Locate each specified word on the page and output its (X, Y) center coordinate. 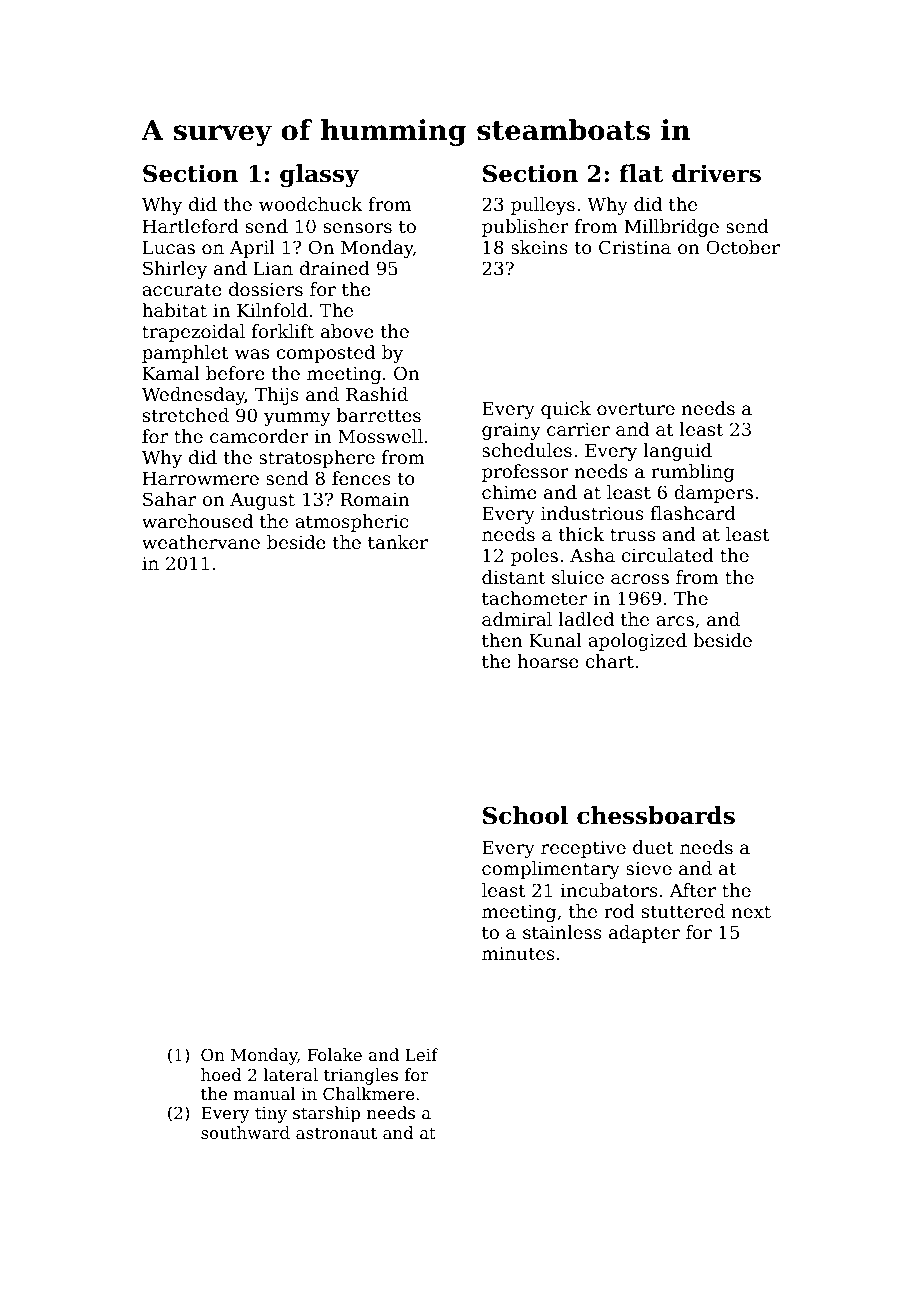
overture (636, 408)
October (743, 247)
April (252, 249)
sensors (358, 228)
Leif (421, 1054)
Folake (334, 1054)
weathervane (201, 542)
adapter (644, 934)
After (692, 890)
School (525, 815)
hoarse (548, 661)
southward (245, 1132)
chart (610, 661)
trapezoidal (193, 333)
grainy (511, 431)
